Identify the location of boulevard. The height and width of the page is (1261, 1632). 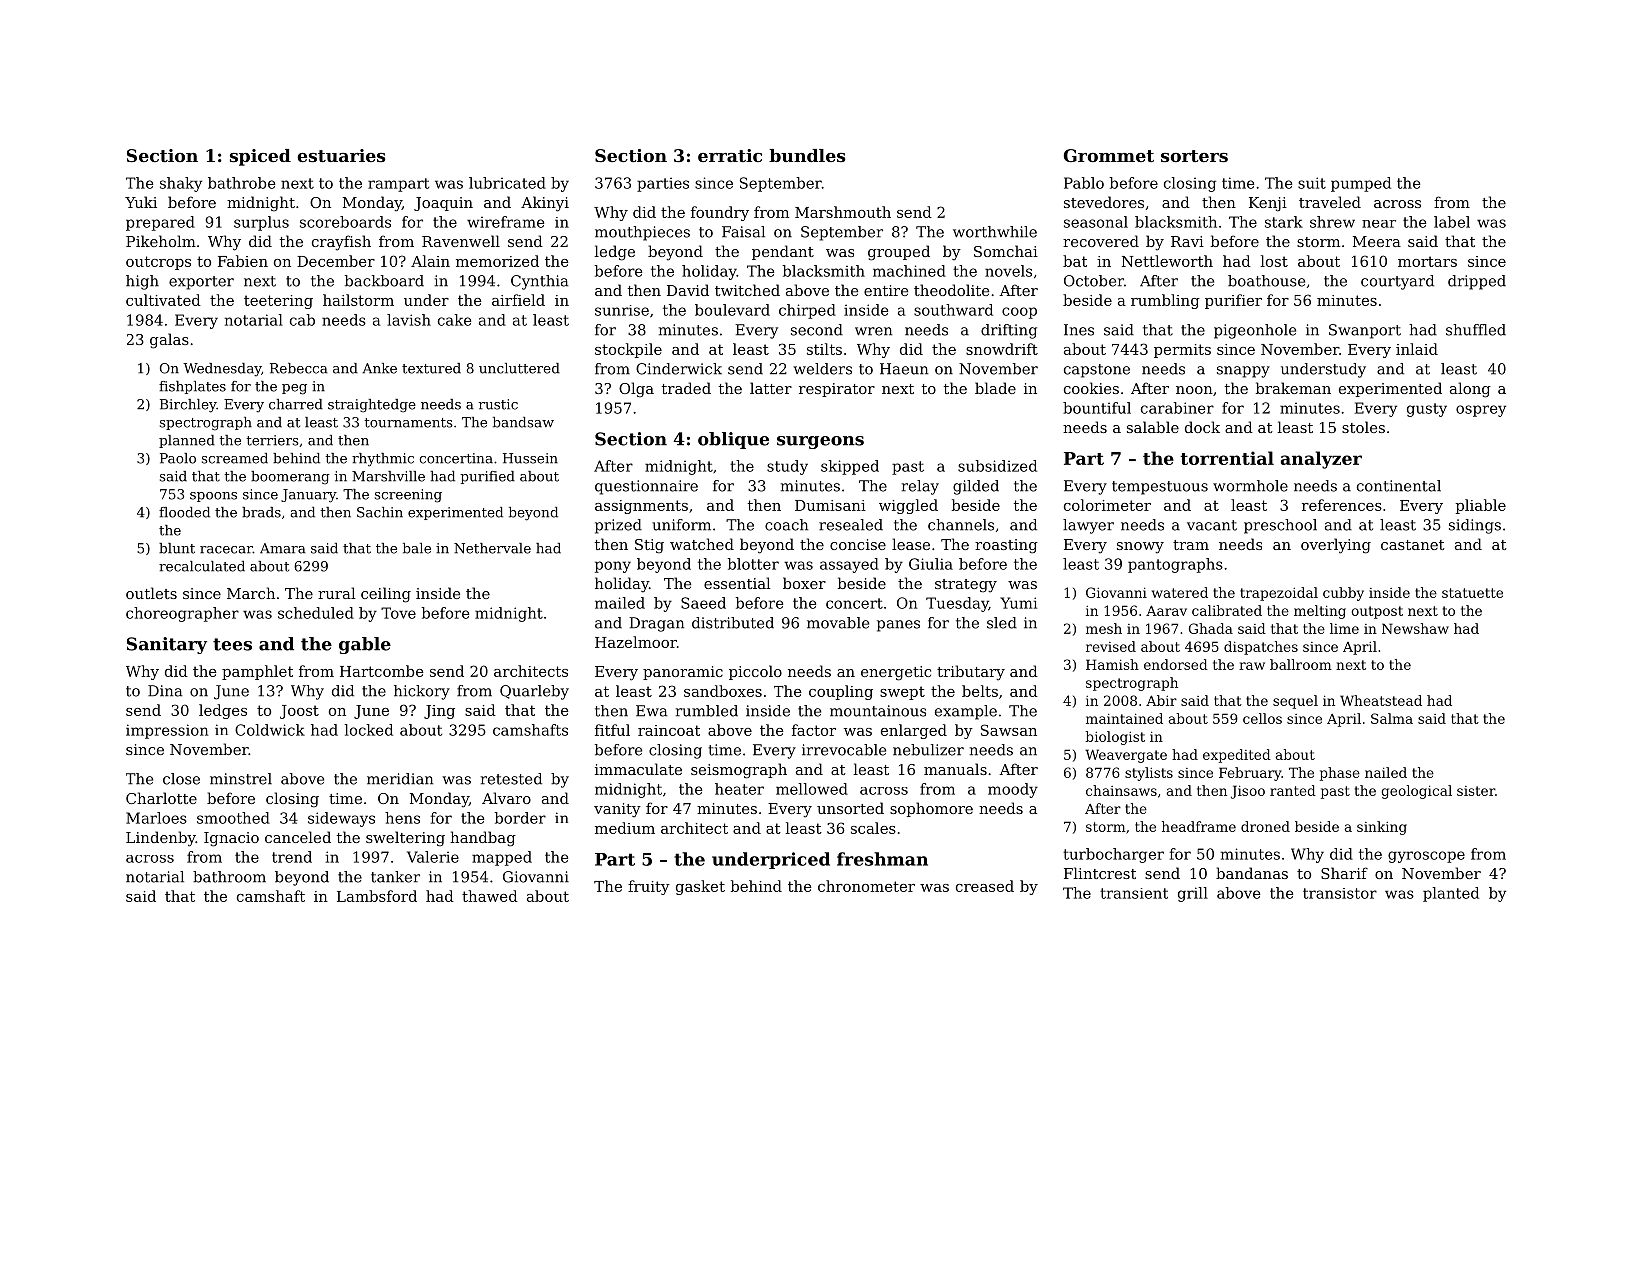
(732, 310).
